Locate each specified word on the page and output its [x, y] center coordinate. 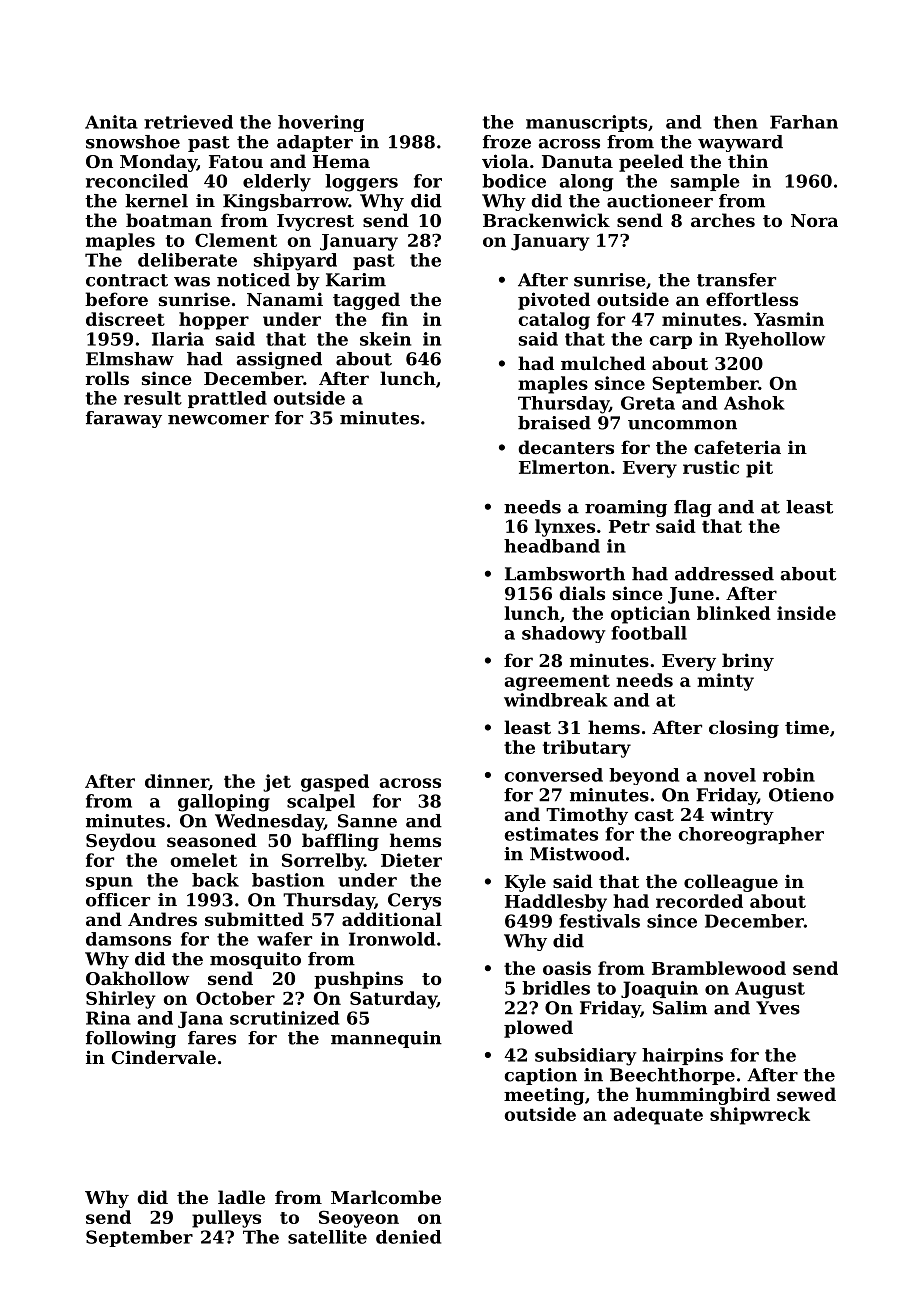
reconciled [137, 181]
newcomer [218, 420]
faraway [124, 419]
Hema [341, 161]
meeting [544, 1096]
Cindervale [164, 1057]
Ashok [754, 403]
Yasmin [789, 319]
